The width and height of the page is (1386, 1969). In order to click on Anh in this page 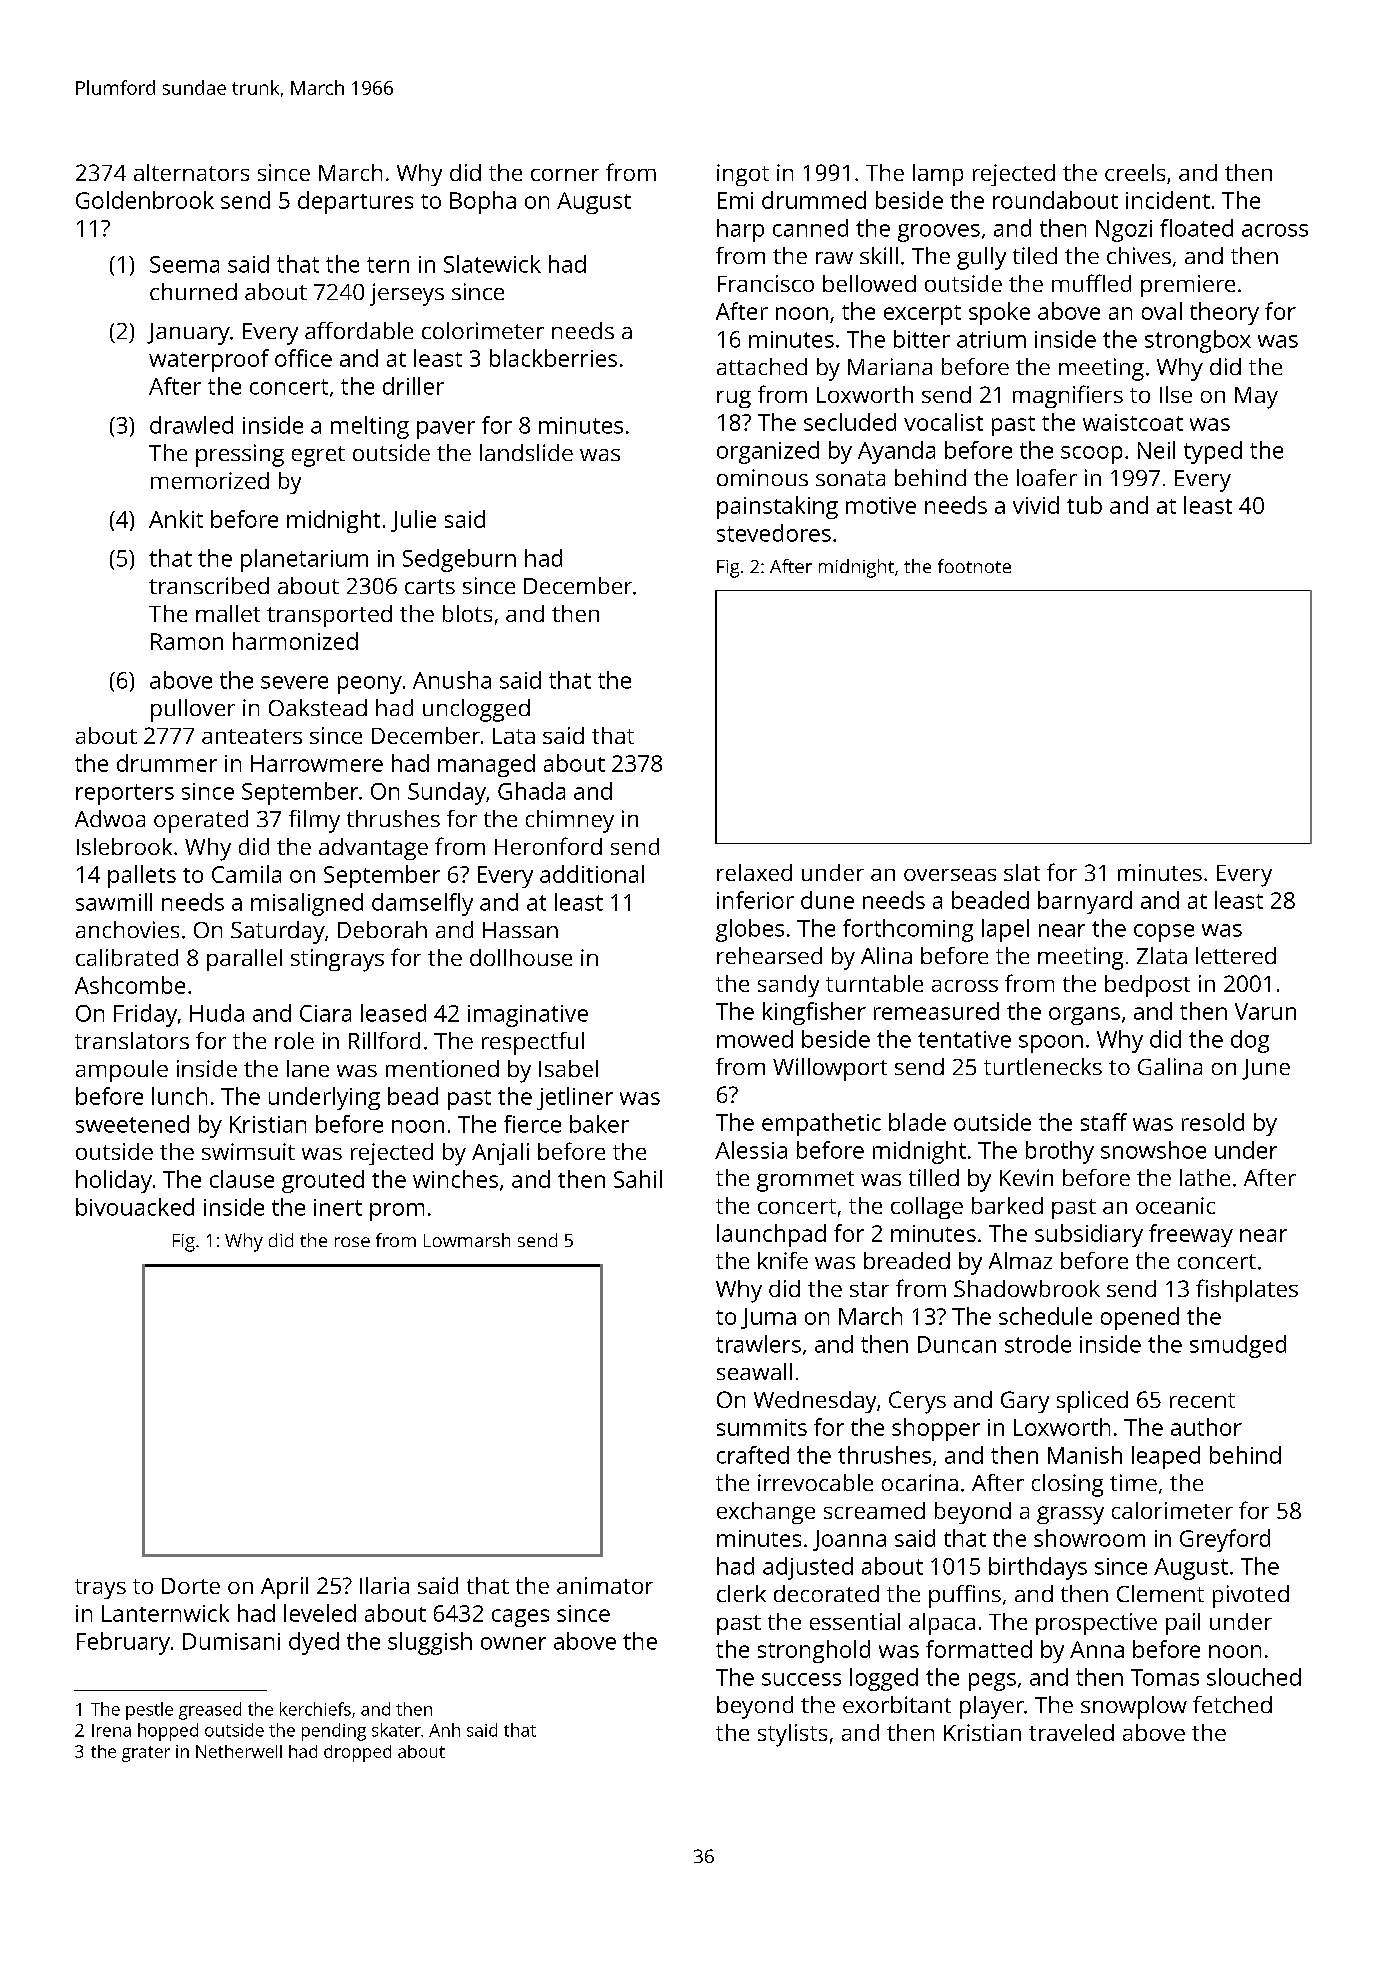, I will do `click(444, 1730)`.
